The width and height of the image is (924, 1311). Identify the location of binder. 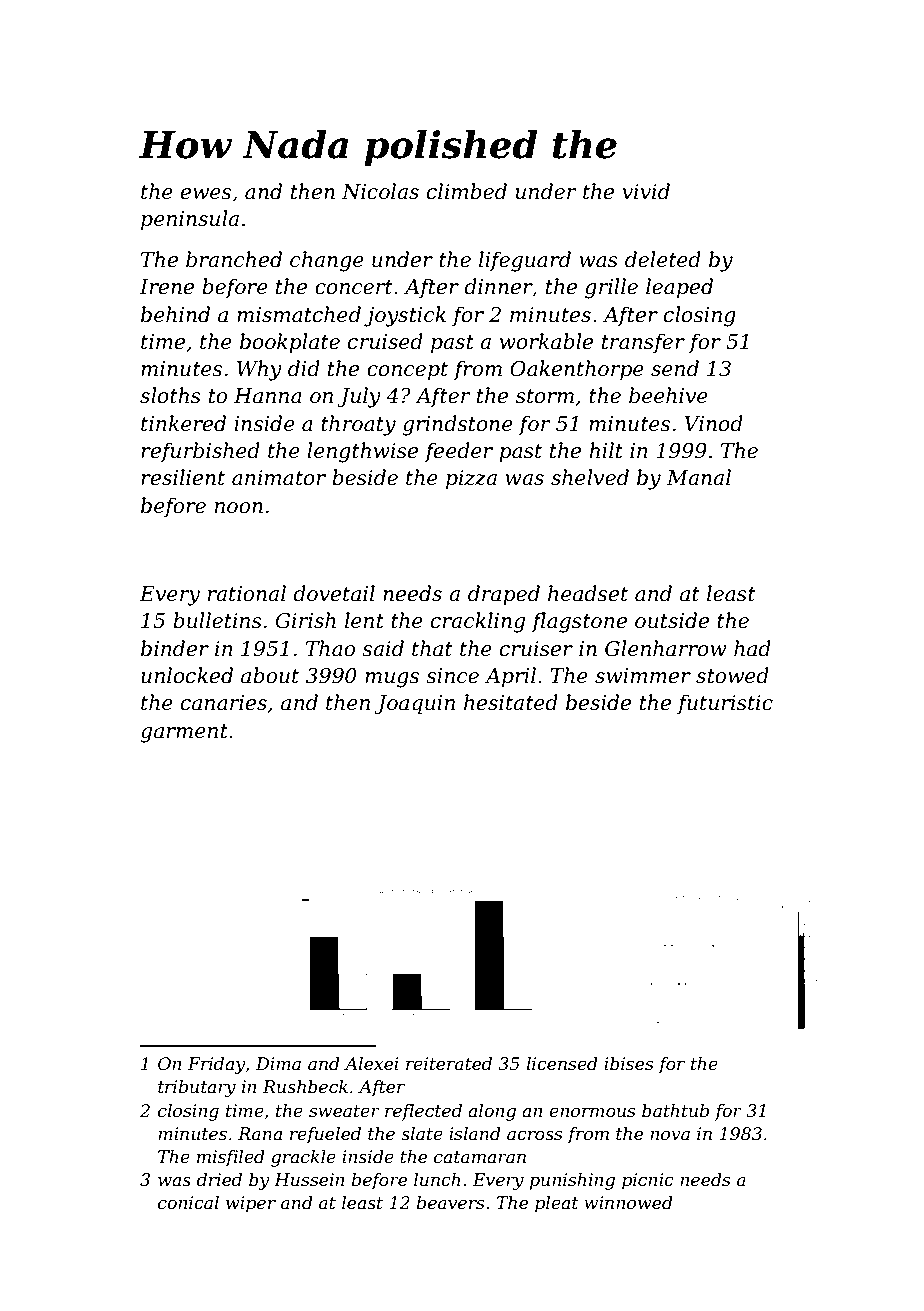
(175, 648).
